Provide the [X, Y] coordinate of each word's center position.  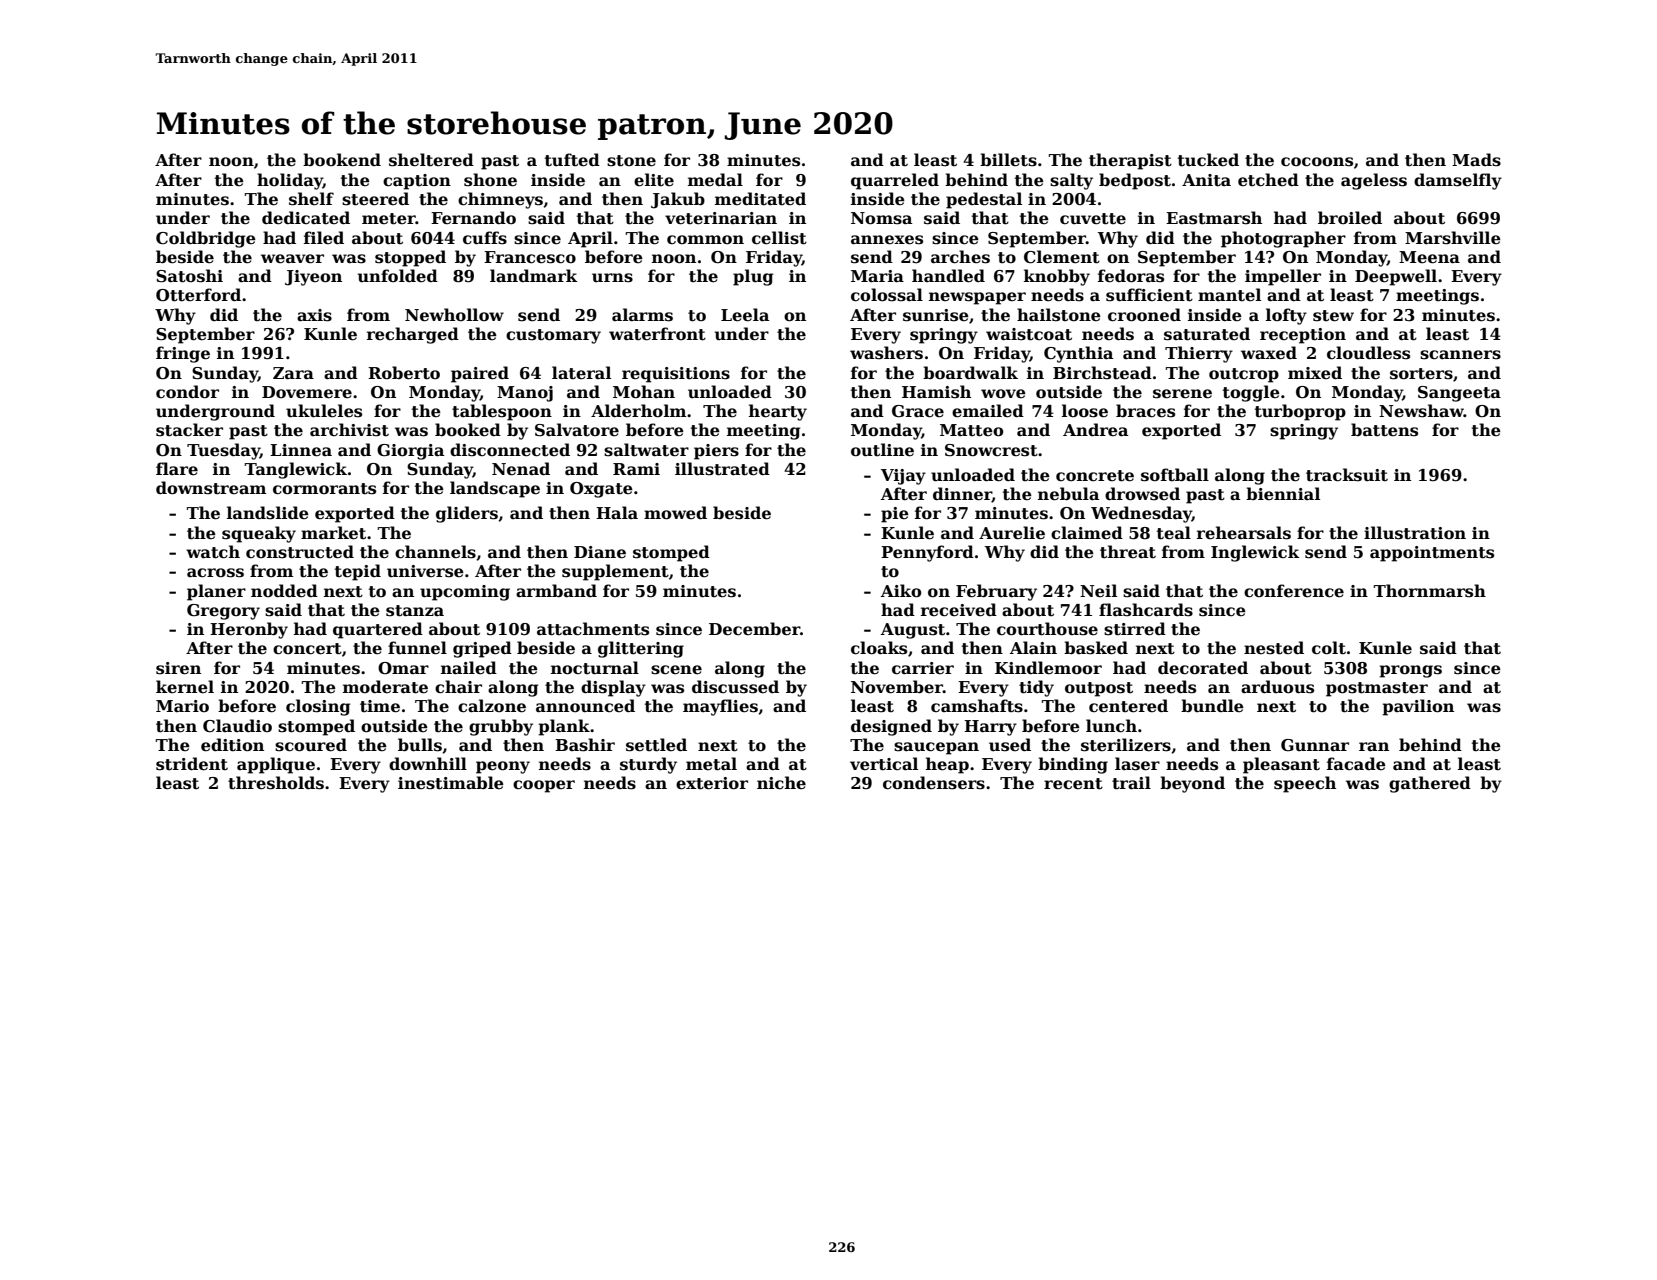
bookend [342, 159]
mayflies [720, 707]
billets [1008, 160]
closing [318, 707]
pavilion [1418, 707]
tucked [1208, 160]
